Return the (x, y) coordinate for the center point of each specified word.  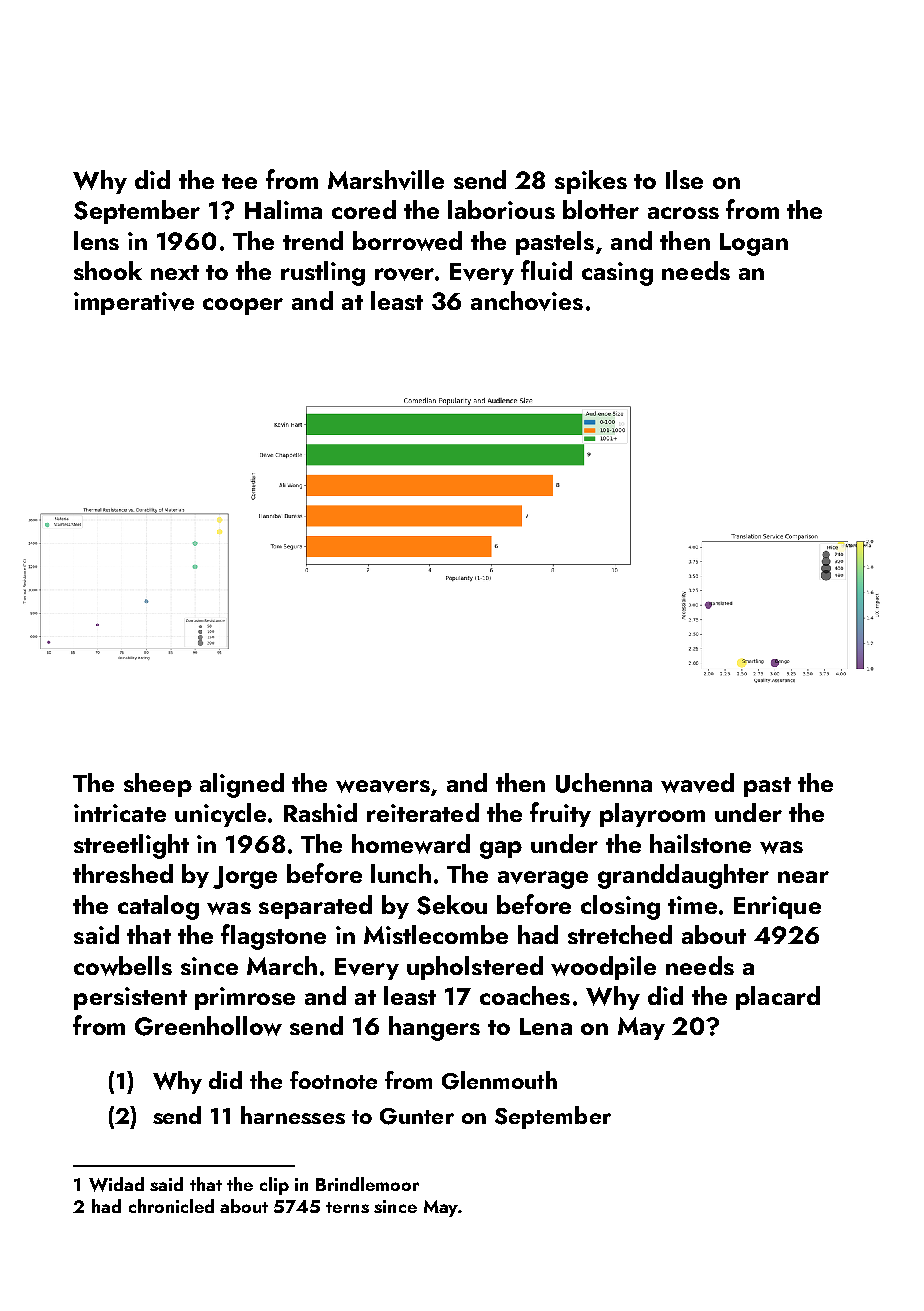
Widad (116, 1184)
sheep (158, 785)
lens (96, 240)
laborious (501, 209)
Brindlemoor (367, 1184)
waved (697, 783)
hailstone (700, 843)
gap (501, 850)
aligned (242, 785)
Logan (754, 244)
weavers (383, 786)
